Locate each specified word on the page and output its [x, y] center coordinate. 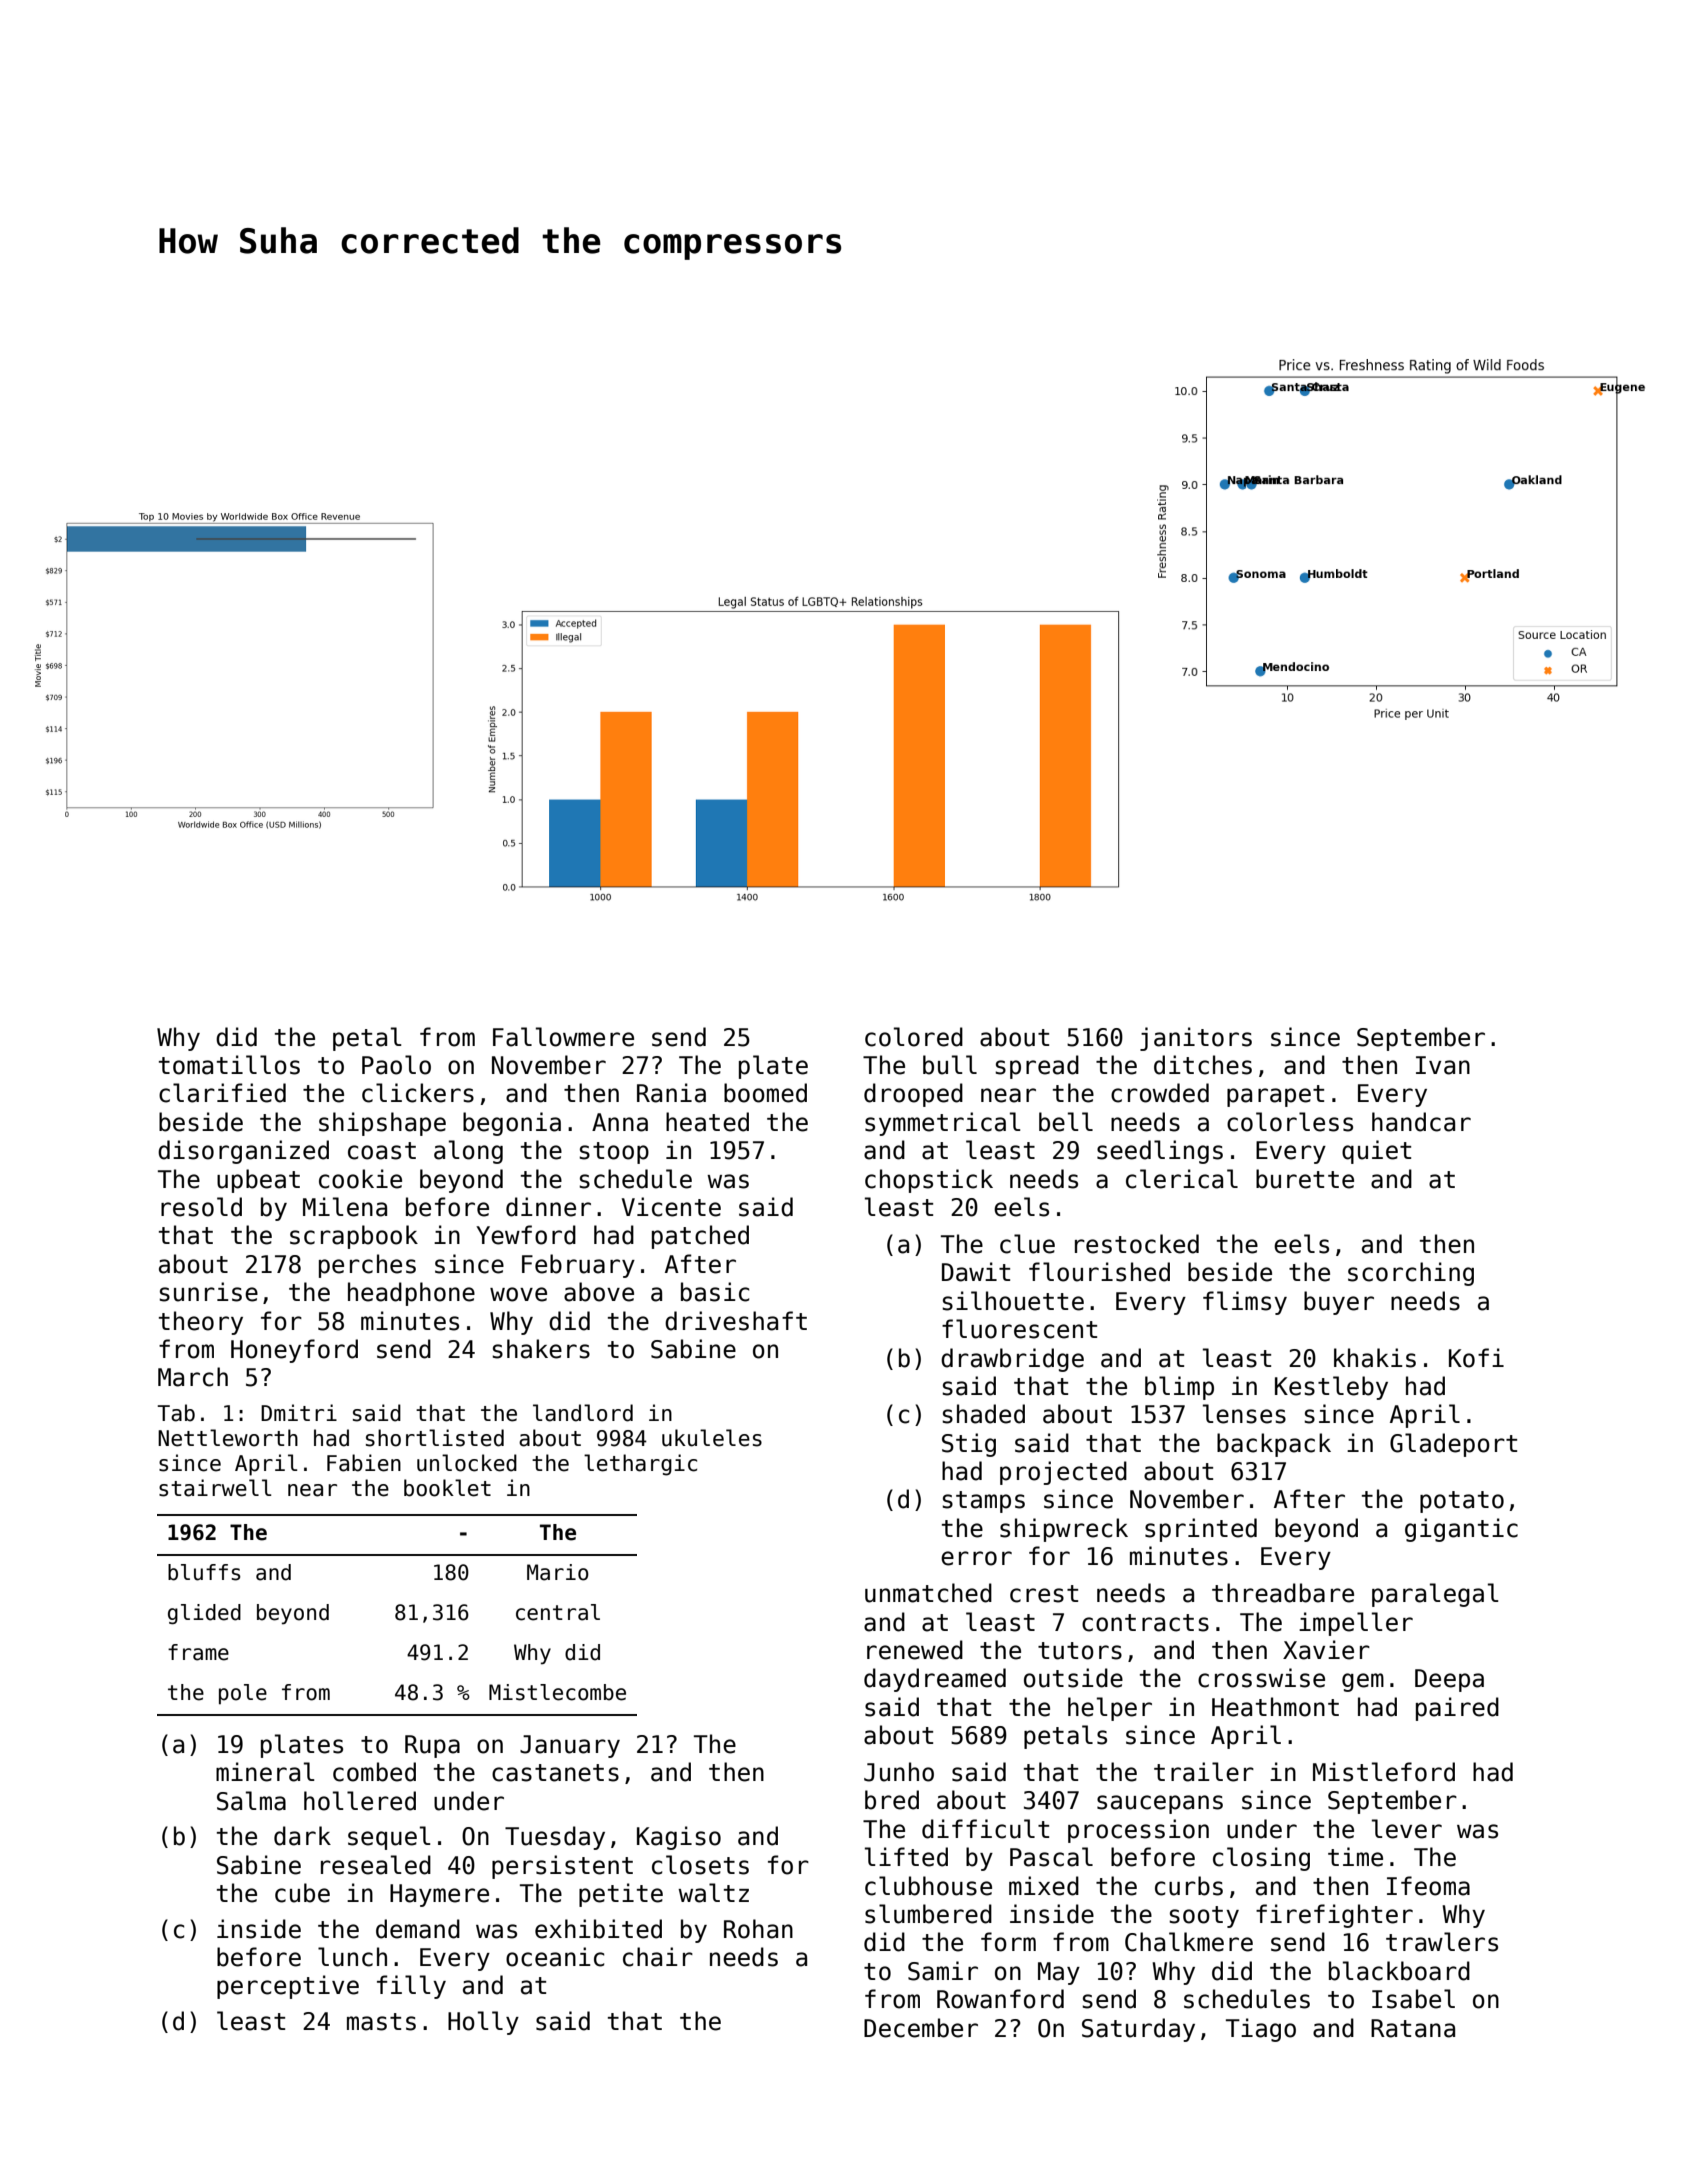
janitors [1196, 1039]
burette [1305, 1179]
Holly [483, 2023]
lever [1407, 1829]
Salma [251, 1801]
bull [950, 1065]
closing [1261, 1859]
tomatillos [229, 1065]
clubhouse [928, 1886]
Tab [176, 1413]
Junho [899, 1772]
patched [700, 1237]
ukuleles [712, 1438]
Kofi [1476, 1358]
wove [518, 1294]
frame [198, 1652]
